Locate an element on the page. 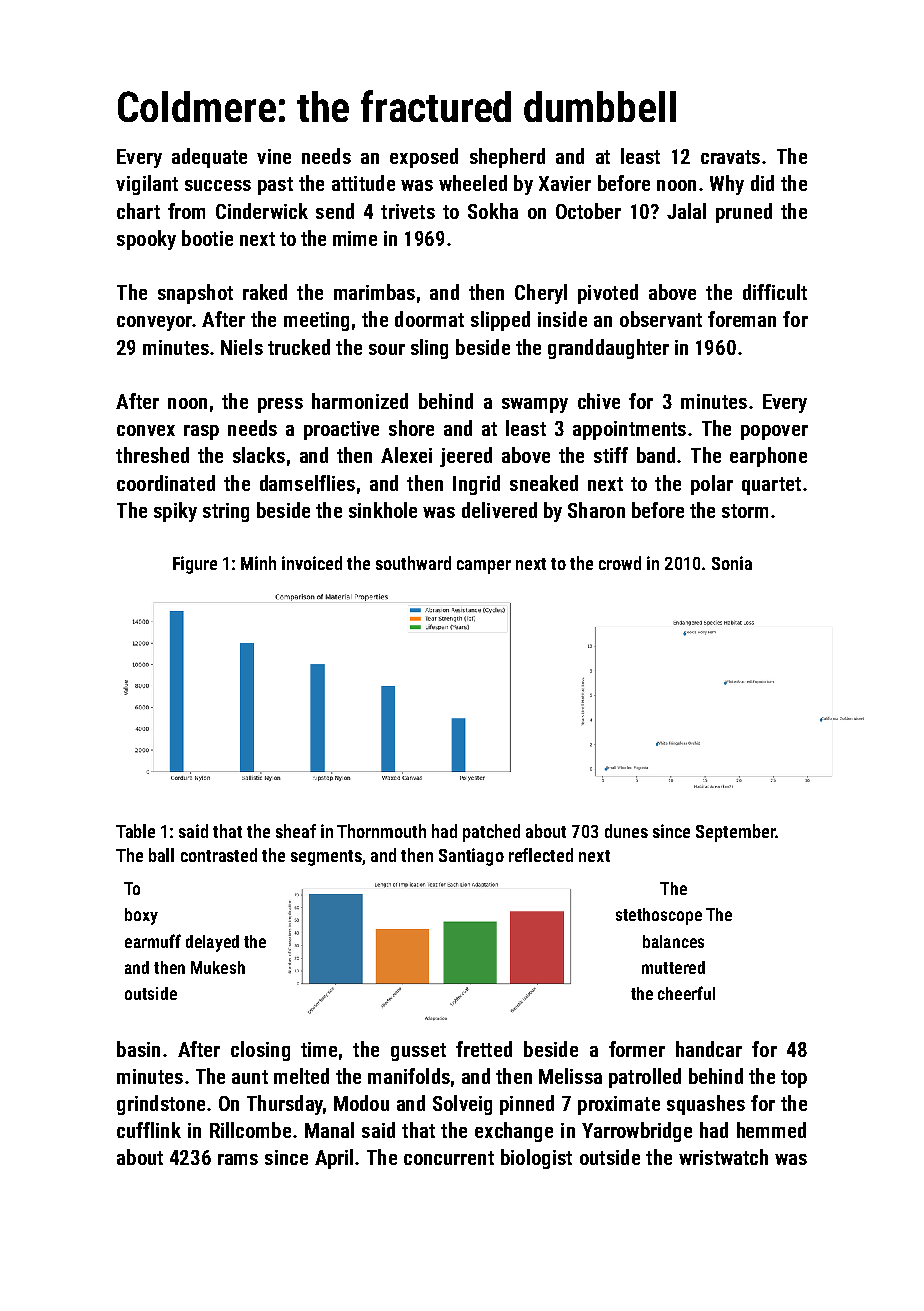  basin is located at coordinates (138, 1049).
